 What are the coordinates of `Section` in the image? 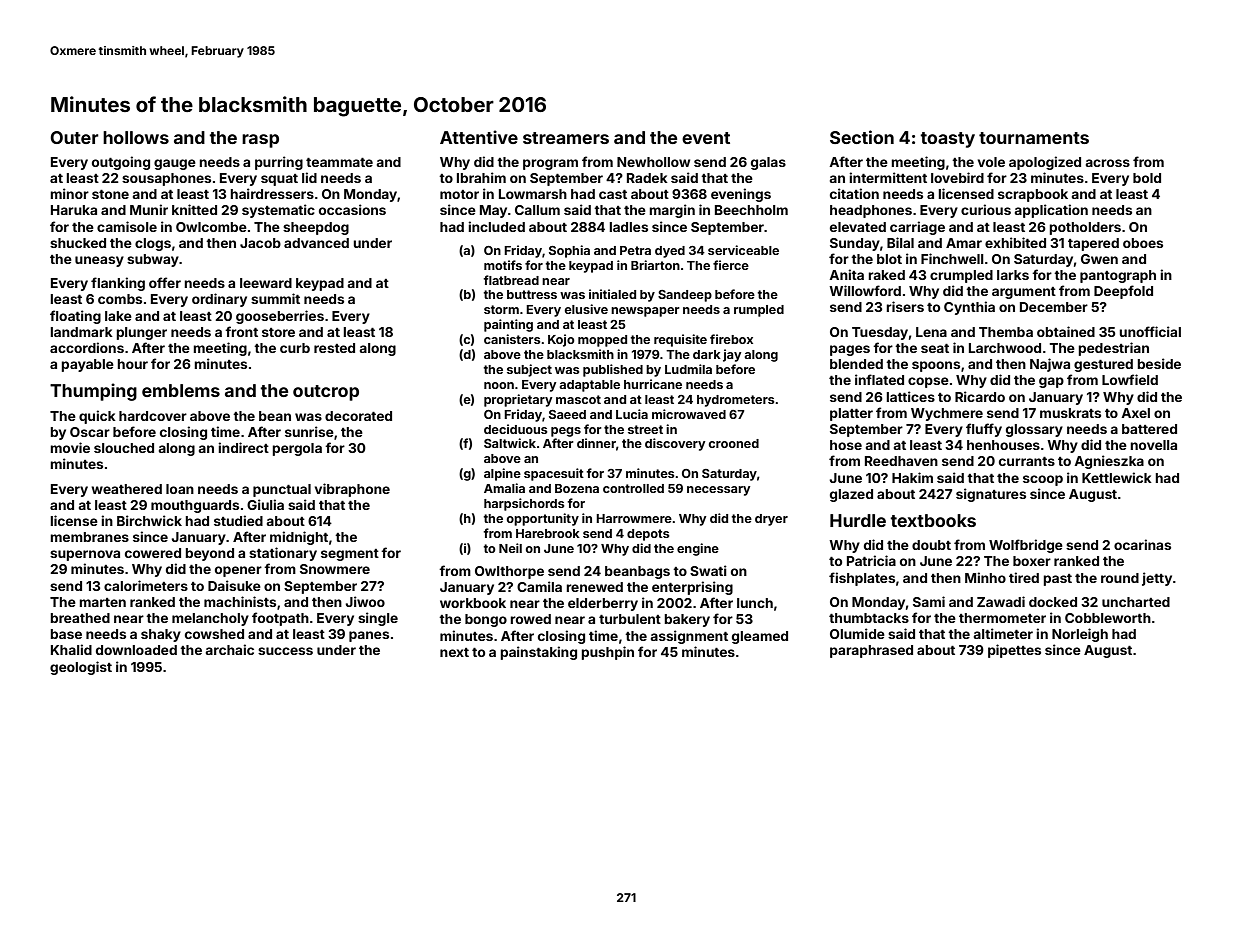 It's located at (862, 137).
